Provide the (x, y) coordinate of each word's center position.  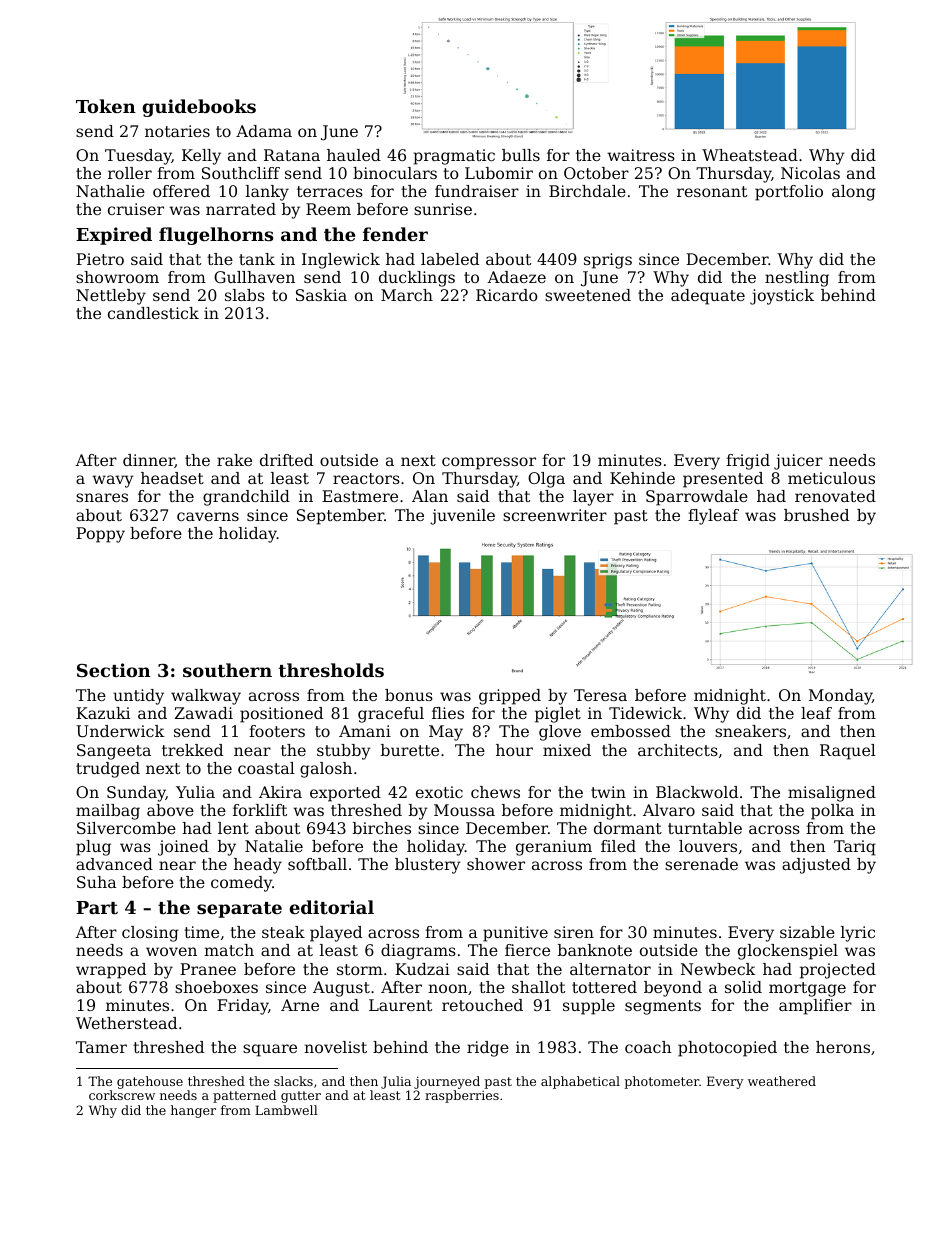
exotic (439, 792)
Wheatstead (750, 155)
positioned (281, 715)
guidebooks (199, 108)
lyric (858, 934)
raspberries (462, 1096)
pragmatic (454, 157)
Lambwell (286, 1110)
